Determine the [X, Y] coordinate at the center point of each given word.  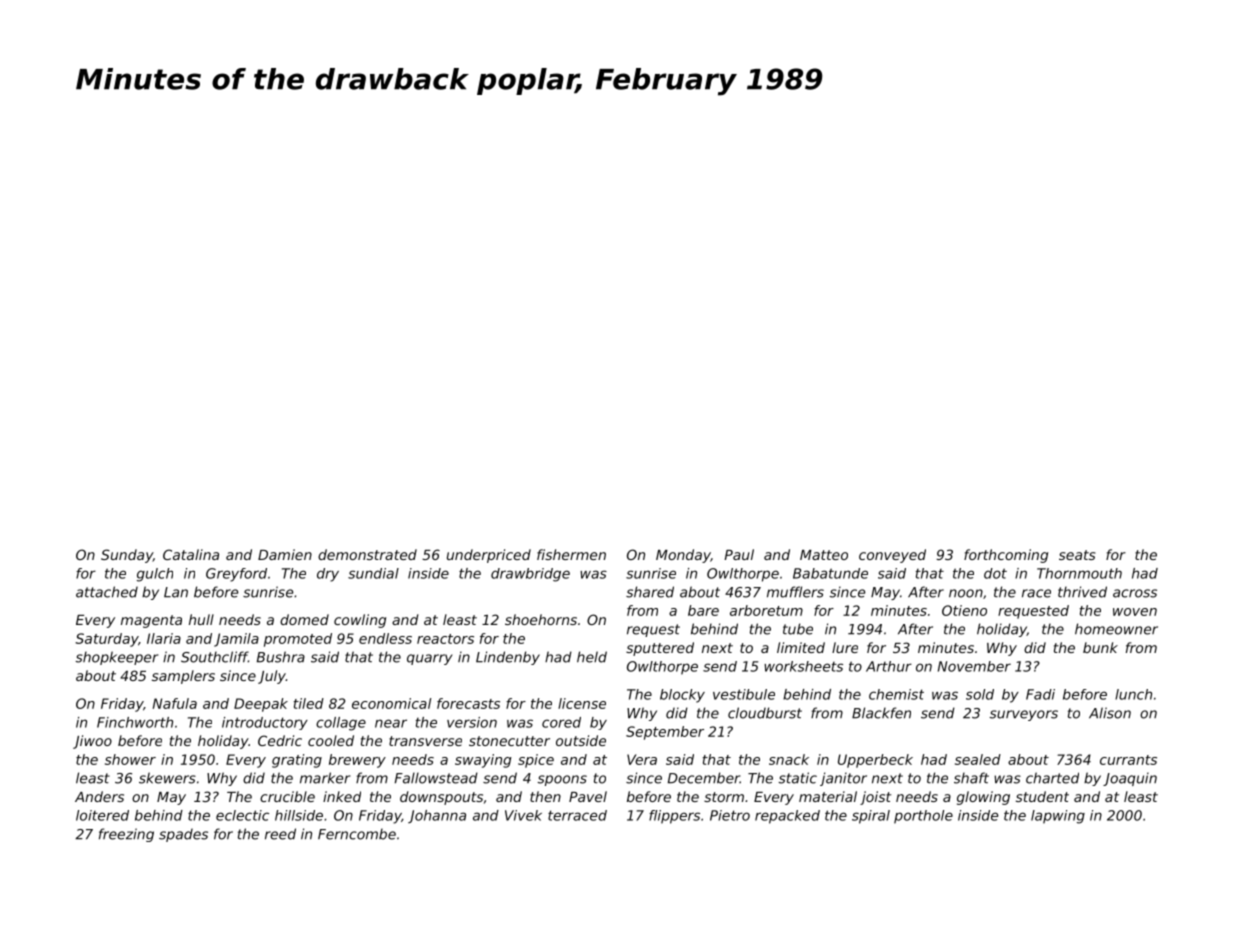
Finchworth [135, 722]
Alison [1110, 713]
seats [1077, 555]
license [582, 703]
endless [385, 638]
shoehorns [541, 619]
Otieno [964, 610]
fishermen [571, 554]
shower [130, 759]
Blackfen [881, 713]
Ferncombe [357, 834]
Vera [642, 759]
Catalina [191, 554]
